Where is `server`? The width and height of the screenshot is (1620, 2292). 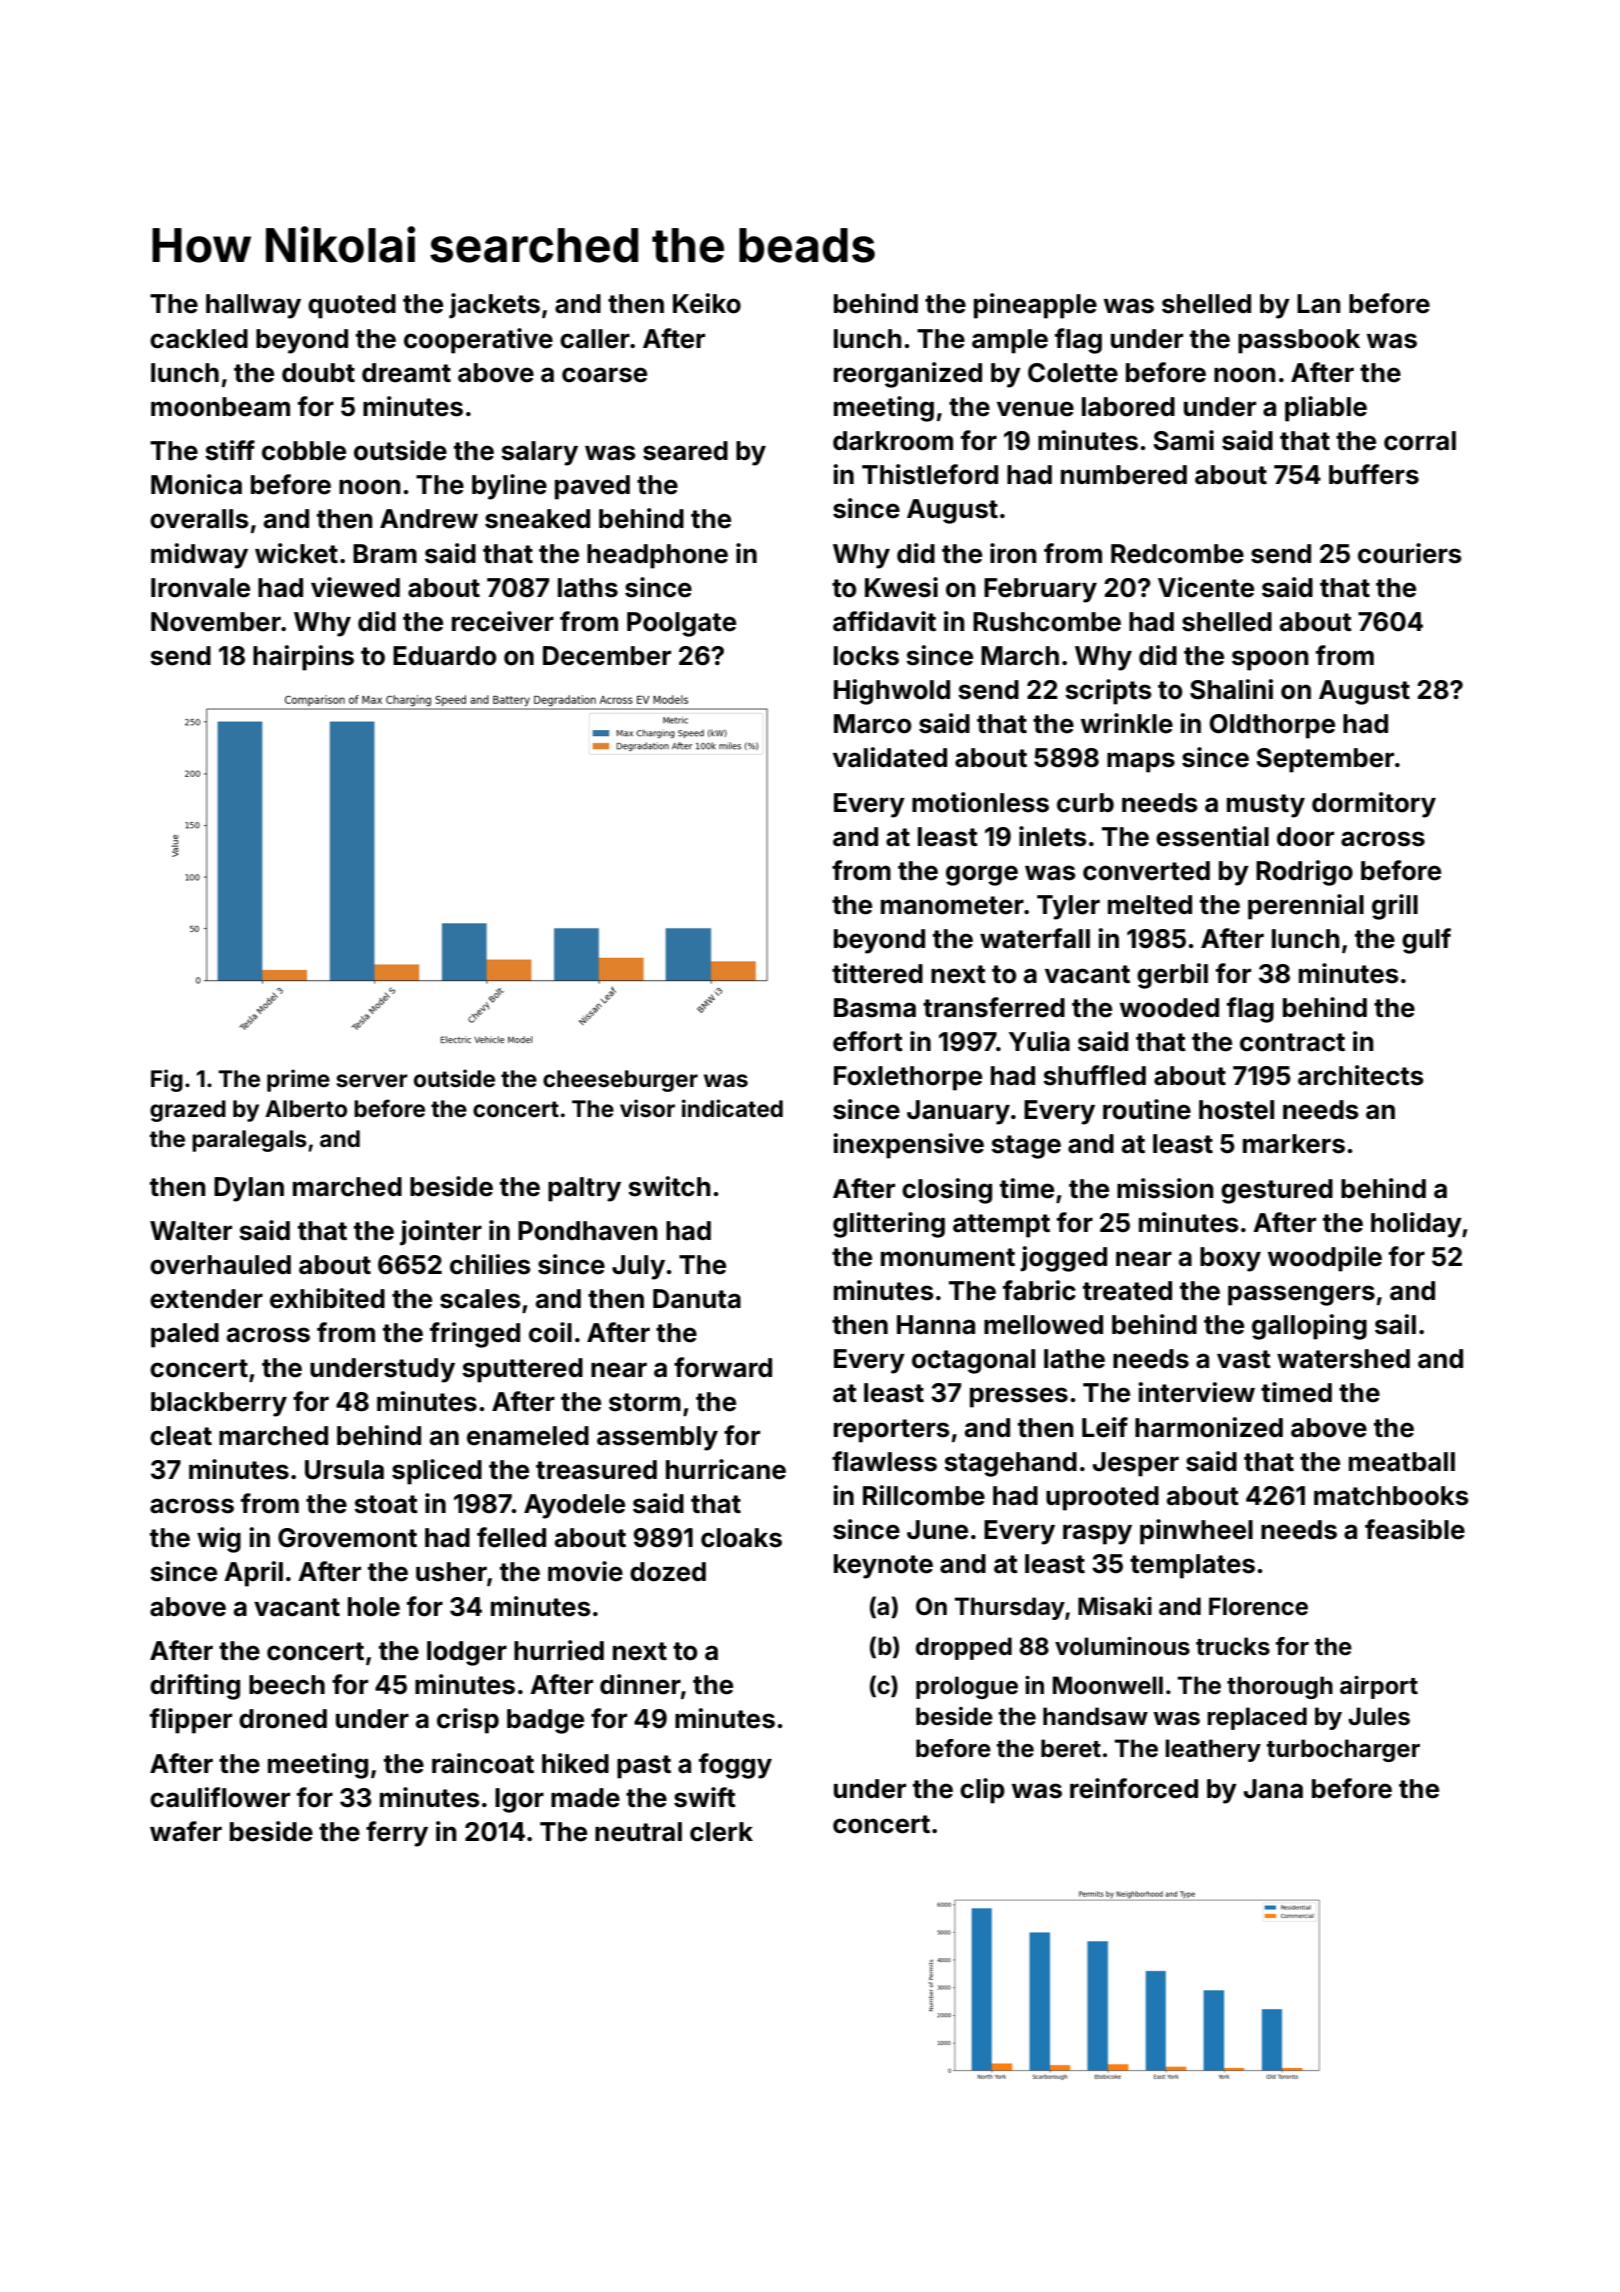
server is located at coordinates (372, 1081).
